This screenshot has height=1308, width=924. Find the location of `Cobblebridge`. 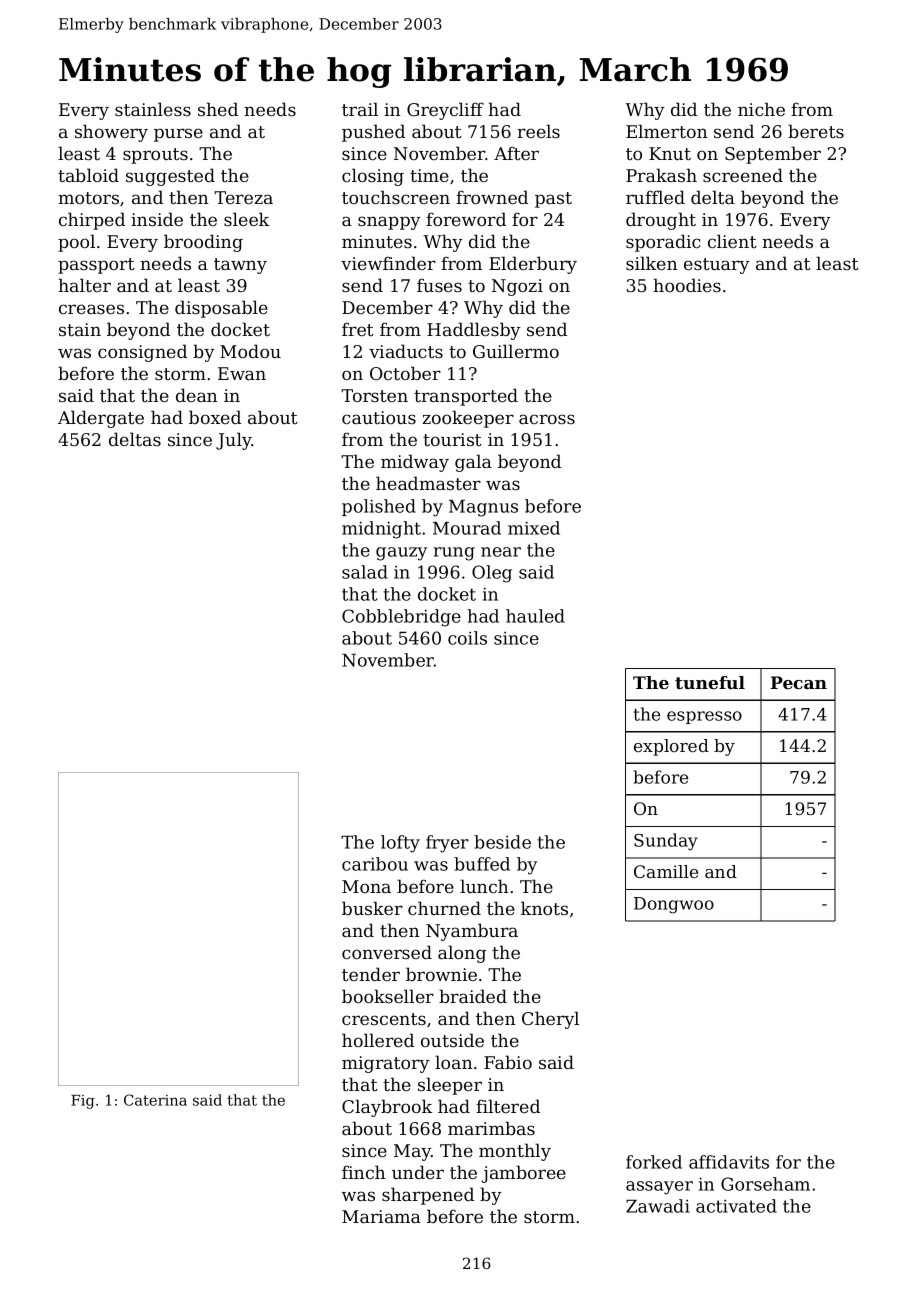

Cobblebridge is located at coordinates (401, 618).
